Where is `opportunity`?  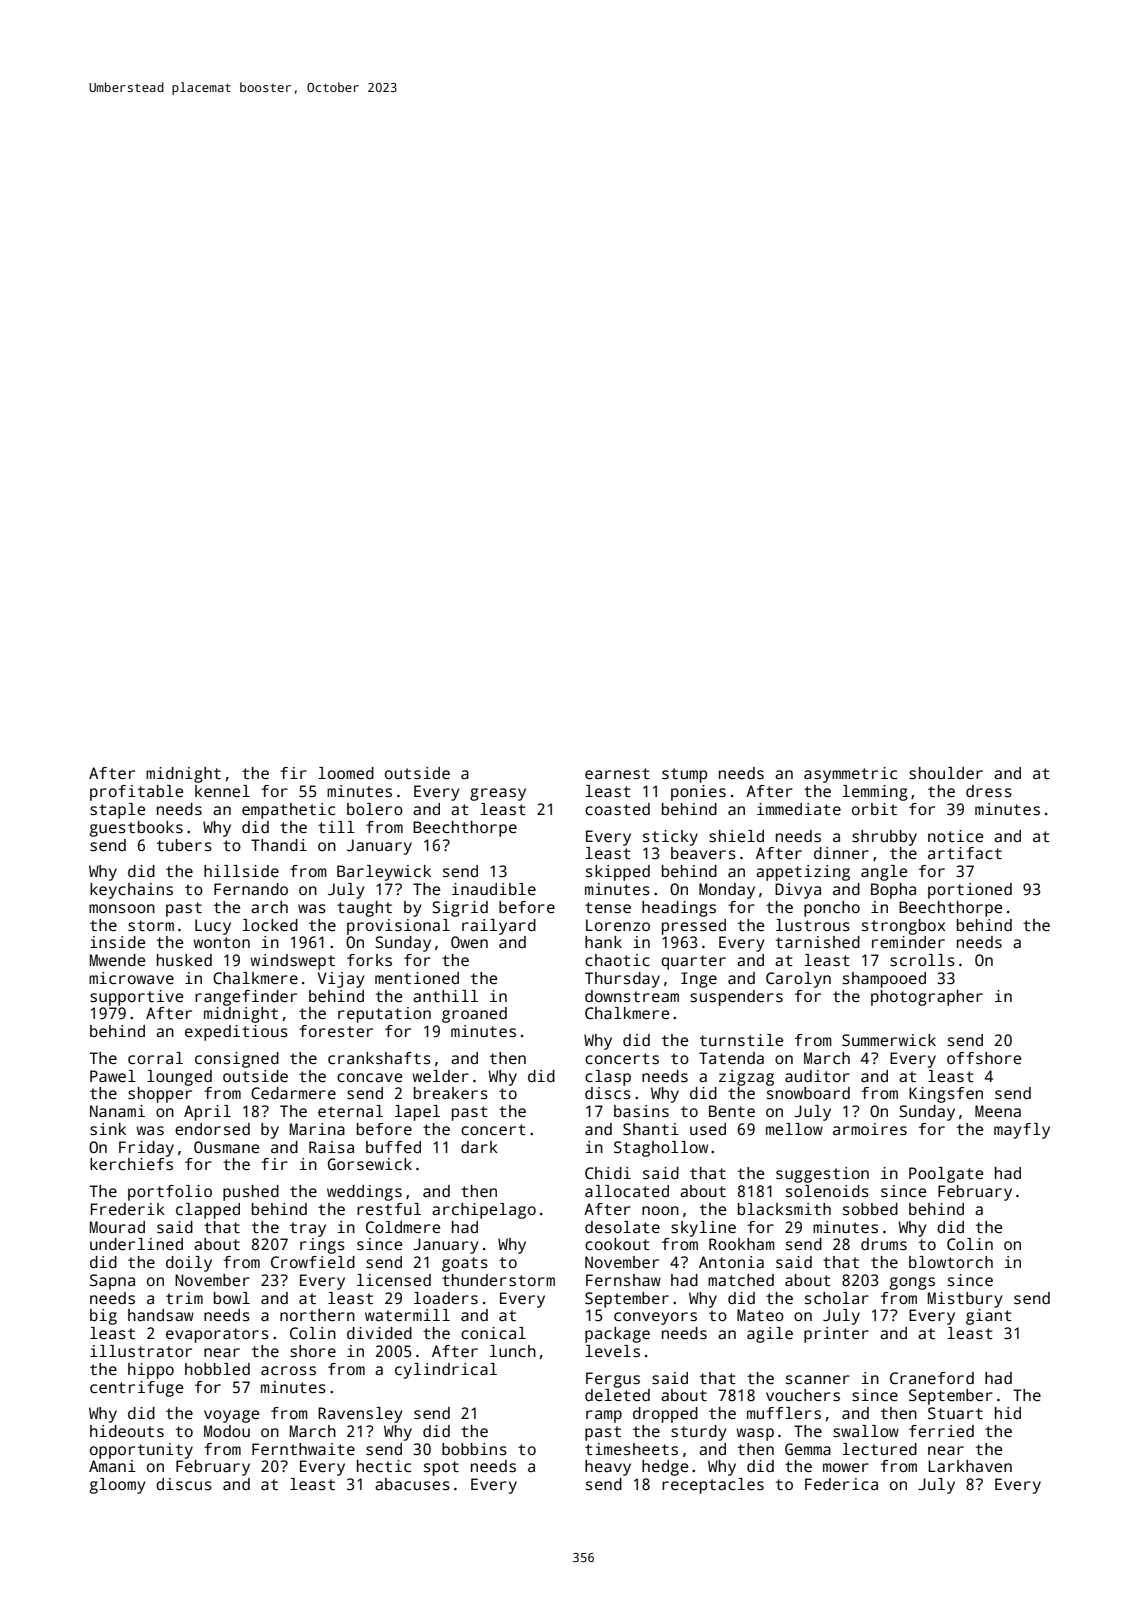 opportunity is located at coordinates (141, 1451).
